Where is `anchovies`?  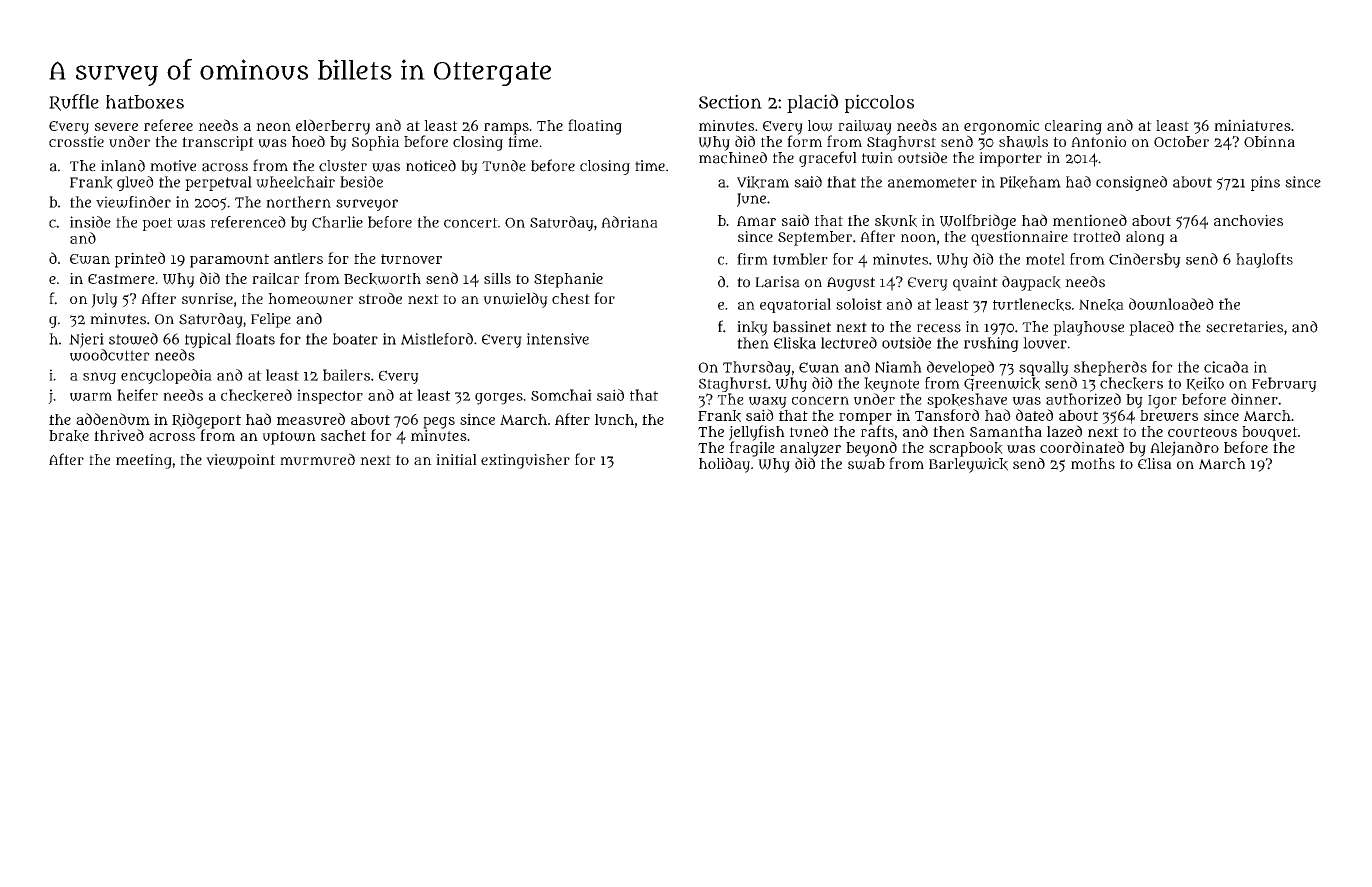
anchovies is located at coordinates (1248, 220).
